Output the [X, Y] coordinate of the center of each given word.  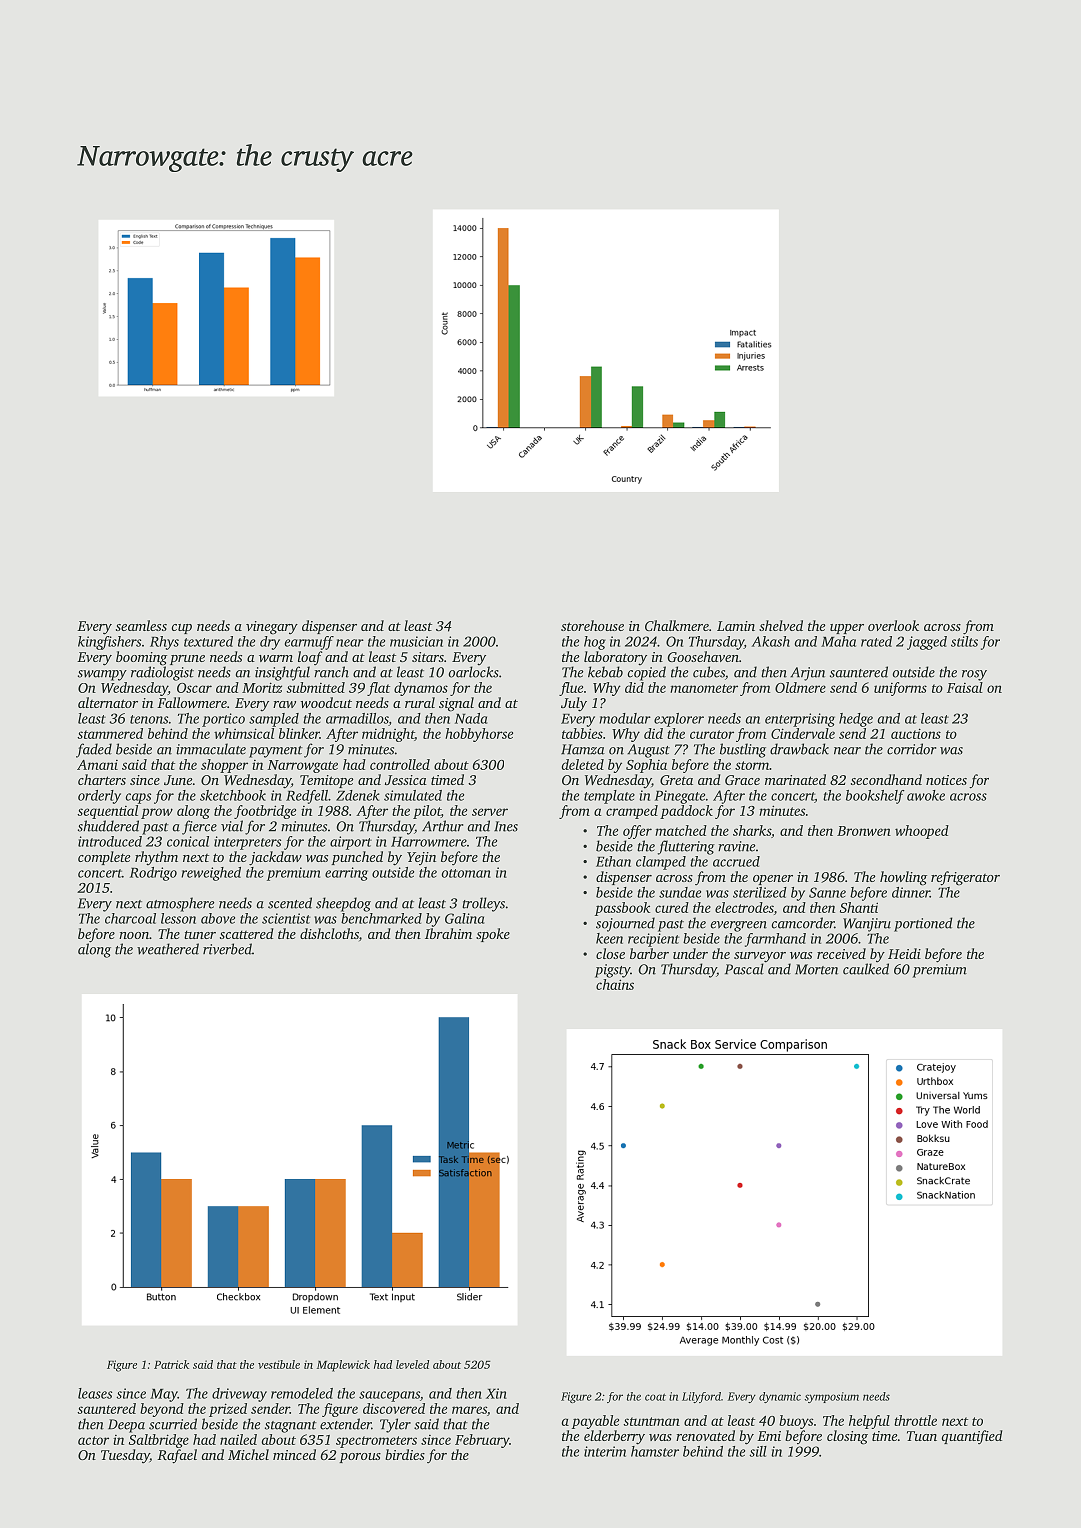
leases [95, 1393]
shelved [781, 625]
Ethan [613, 861]
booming [141, 658]
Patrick [171, 1364]
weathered [168, 949]
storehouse [592, 625]
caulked [866, 969]
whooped [922, 832]
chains [615, 984]
